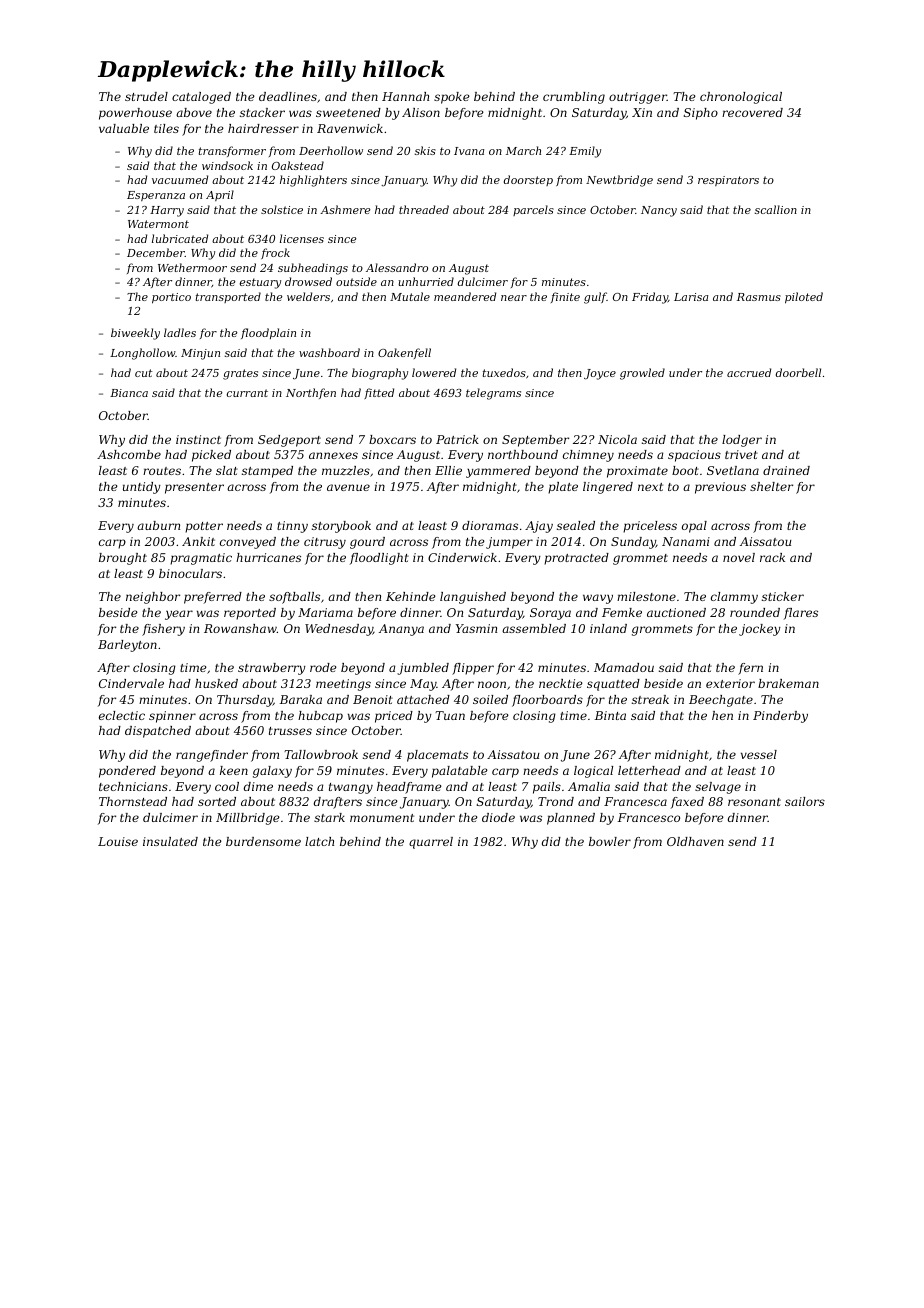 Image resolution: width=924 pixels, height=1308 pixels. Describe the element at coordinates (547, 701) in the document. I see `floorboards` at that location.
